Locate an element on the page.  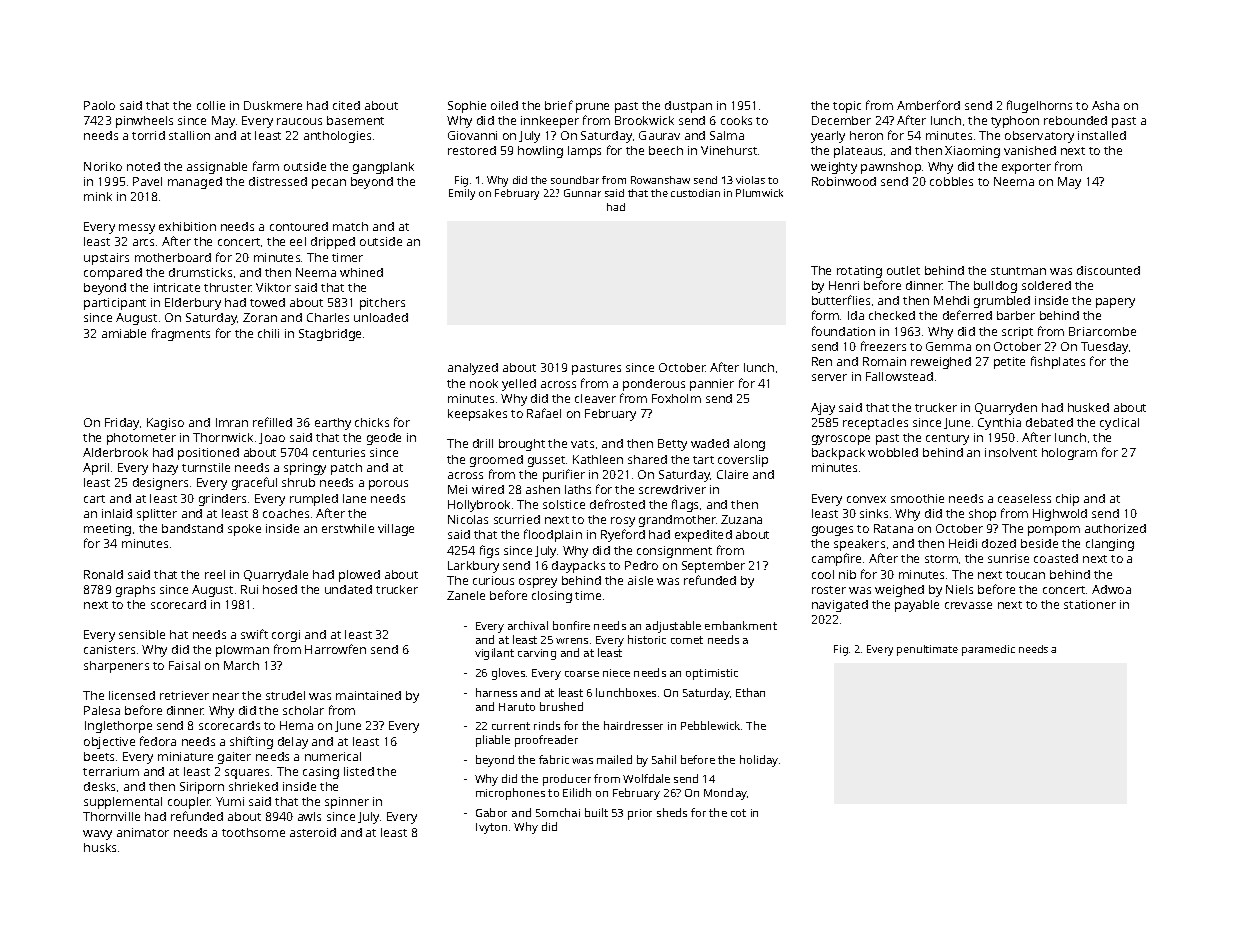
Ivyton is located at coordinates (491, 828).
